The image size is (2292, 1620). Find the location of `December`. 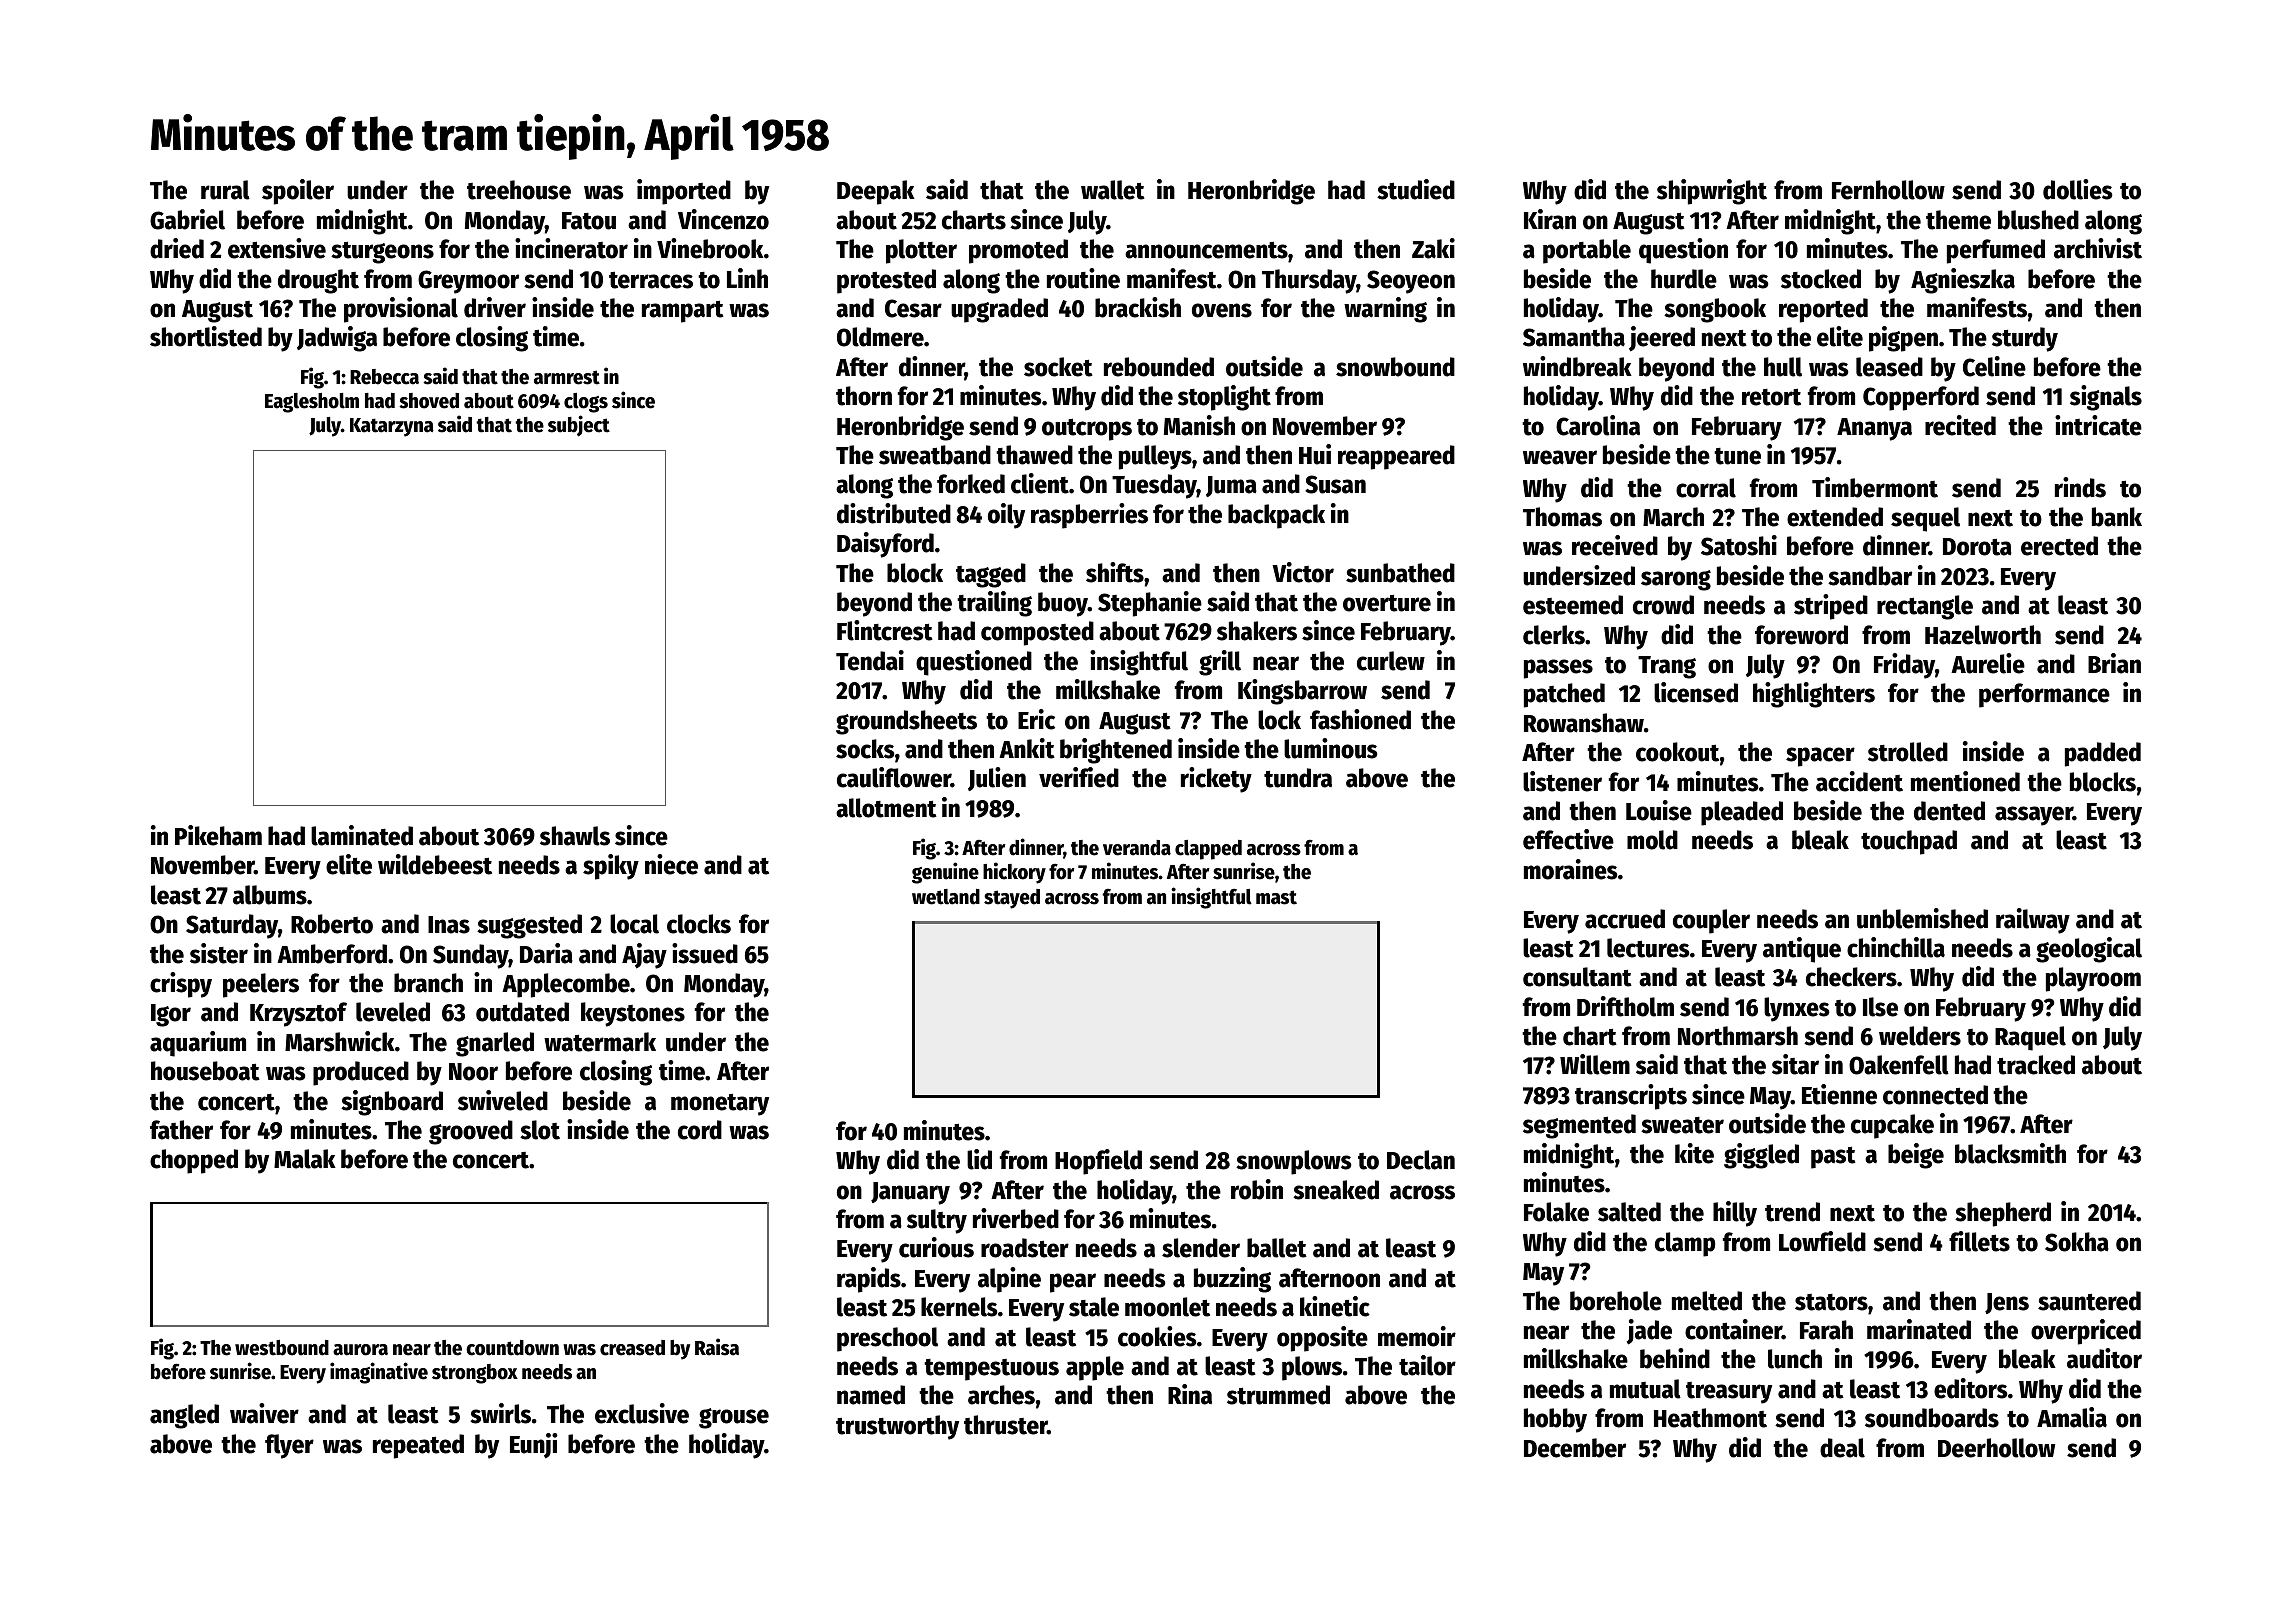

December is located at coordinates (1575, 1448).
